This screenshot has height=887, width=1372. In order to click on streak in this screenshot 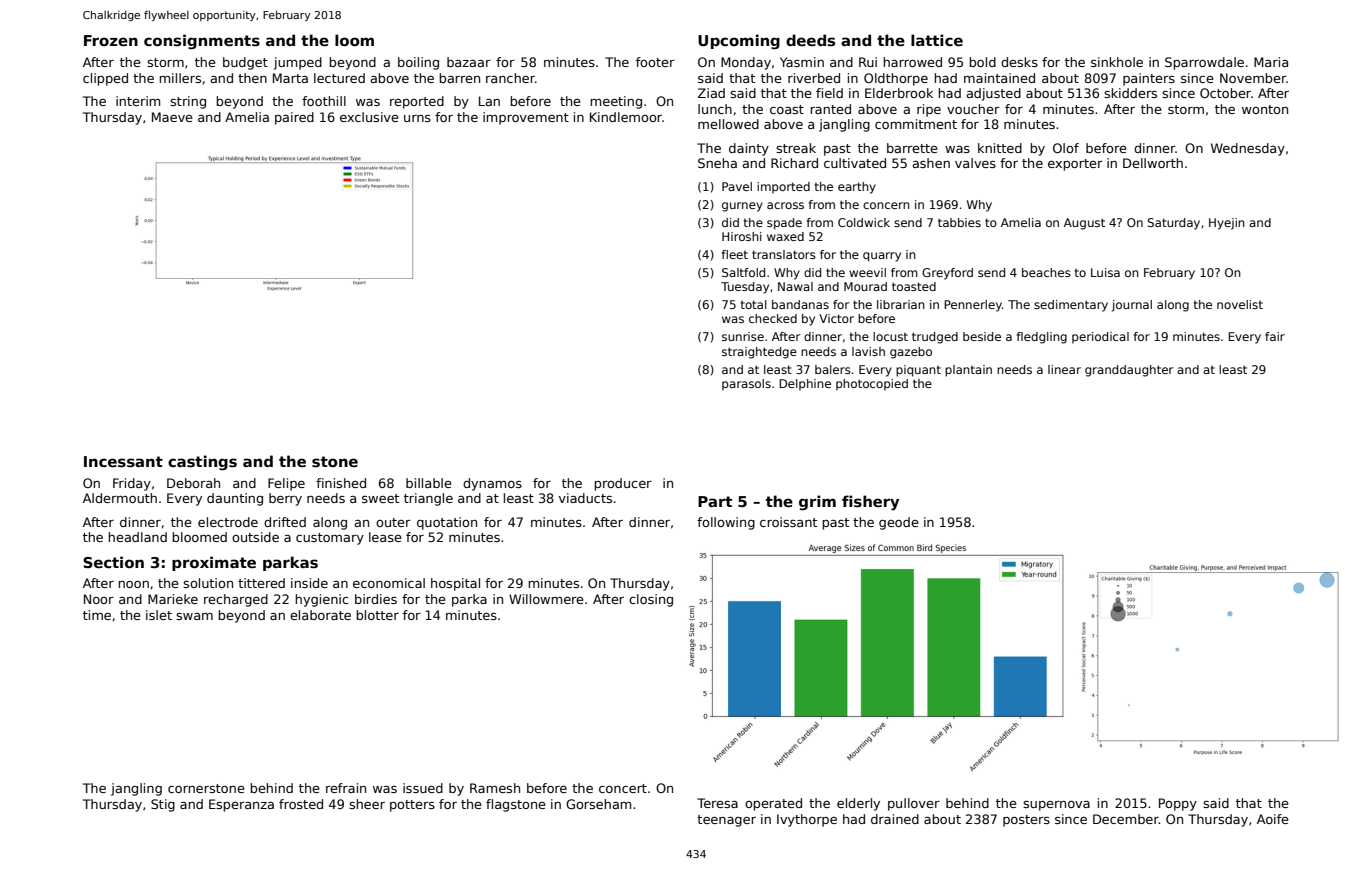, I will do `click(796, 148)`.
